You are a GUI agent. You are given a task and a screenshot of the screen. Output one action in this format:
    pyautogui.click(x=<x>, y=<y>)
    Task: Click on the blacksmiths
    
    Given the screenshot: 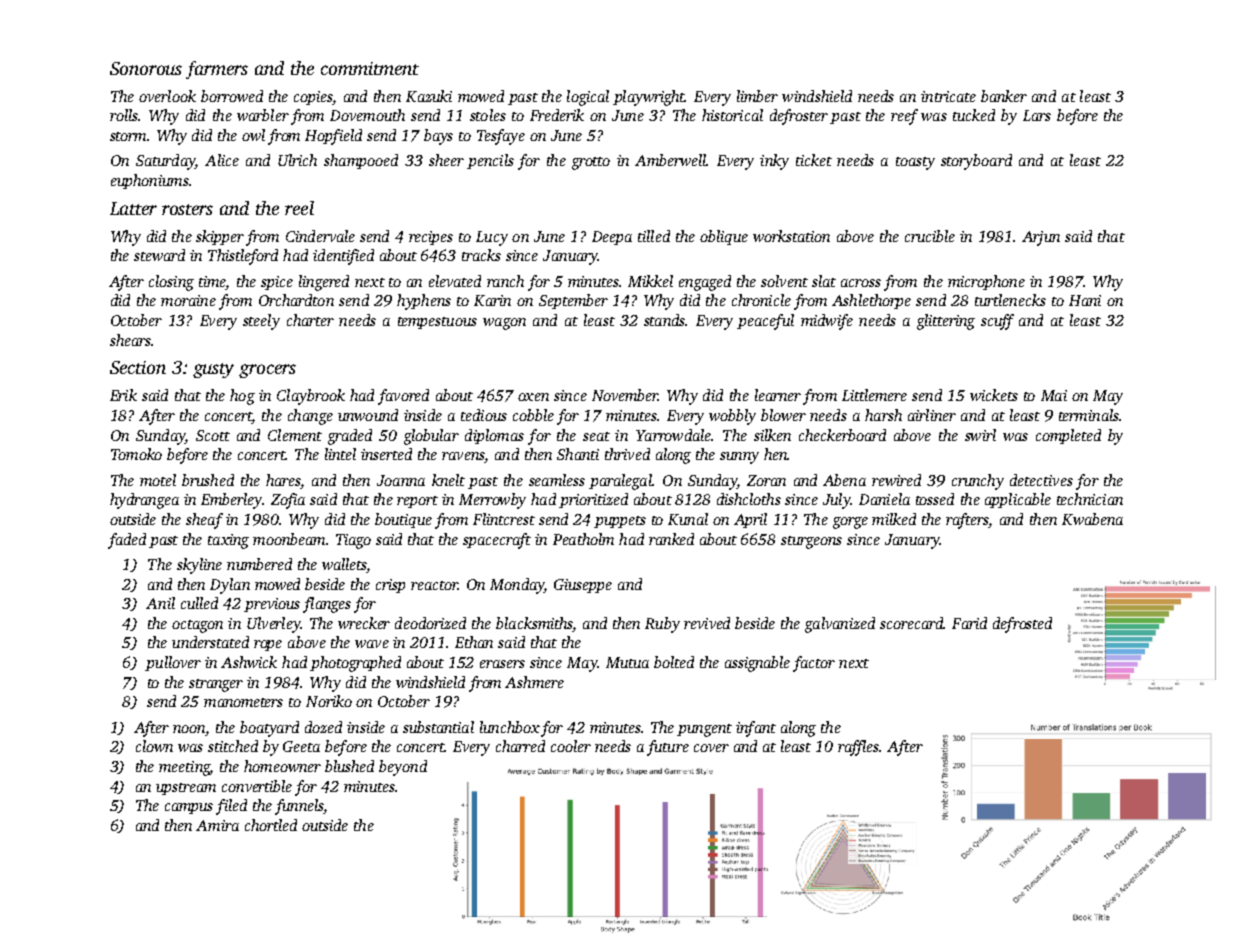 What is the action you would take?
    pyautogui.click(x=534, y=624)
